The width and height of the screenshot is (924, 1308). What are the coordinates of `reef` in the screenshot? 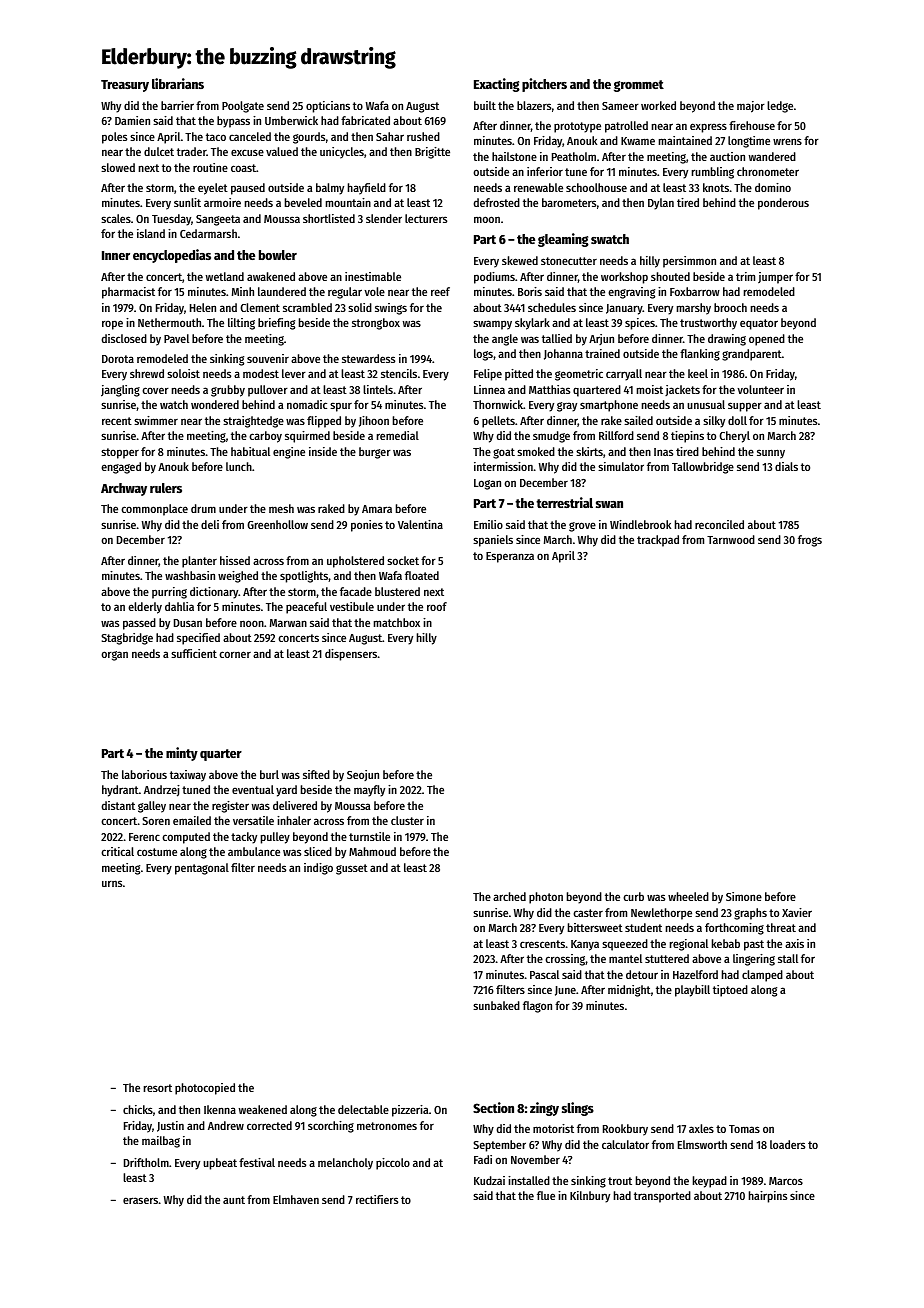 It's located at (440, 291).
